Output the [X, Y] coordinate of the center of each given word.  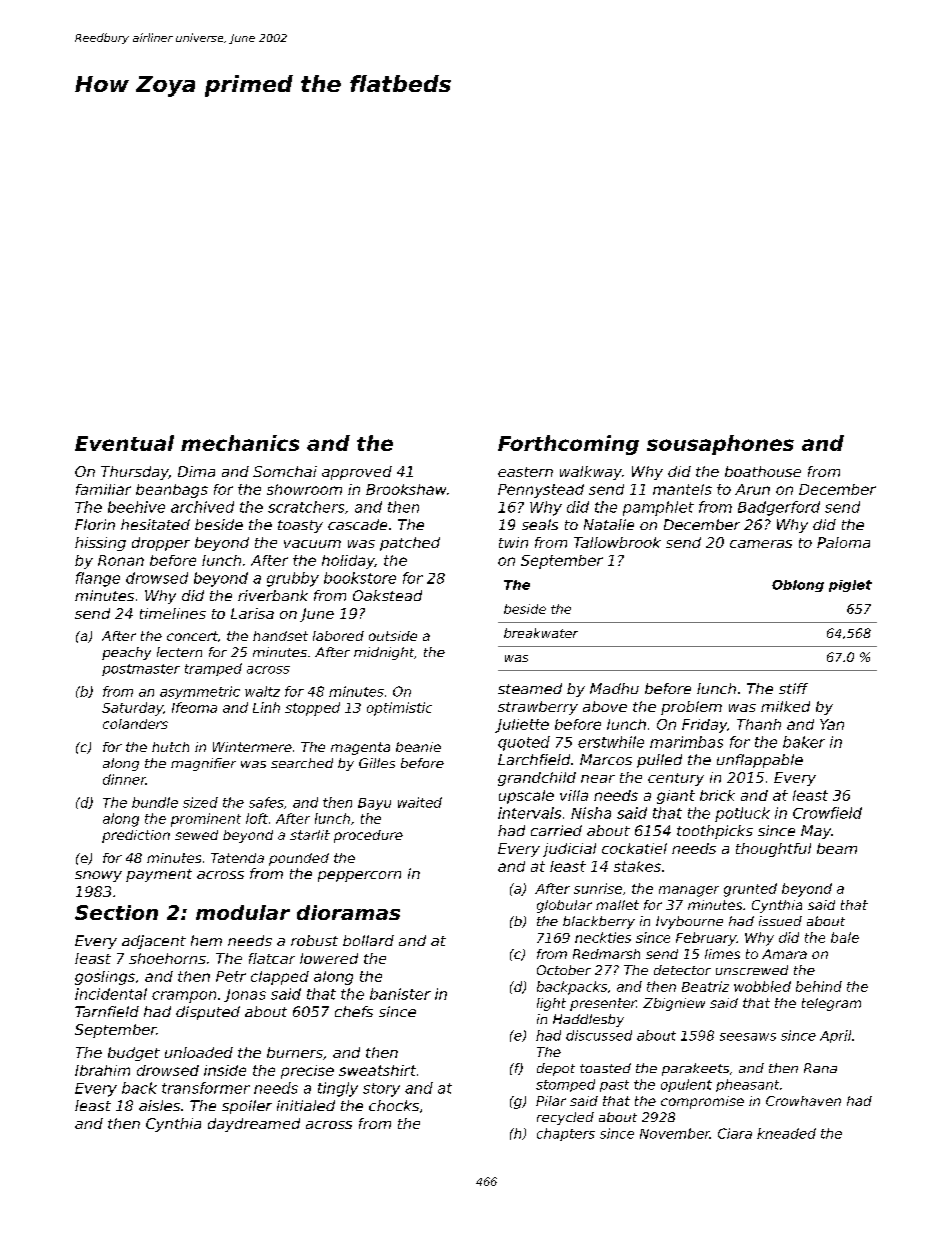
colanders [135, 724]
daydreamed [254, 1125]
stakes [637, 866]
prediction [136, 836]
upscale [526, 797]
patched [410, 544]
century [676, 779]
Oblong [798, 586]
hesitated [155, 524]
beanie [418, 747]
